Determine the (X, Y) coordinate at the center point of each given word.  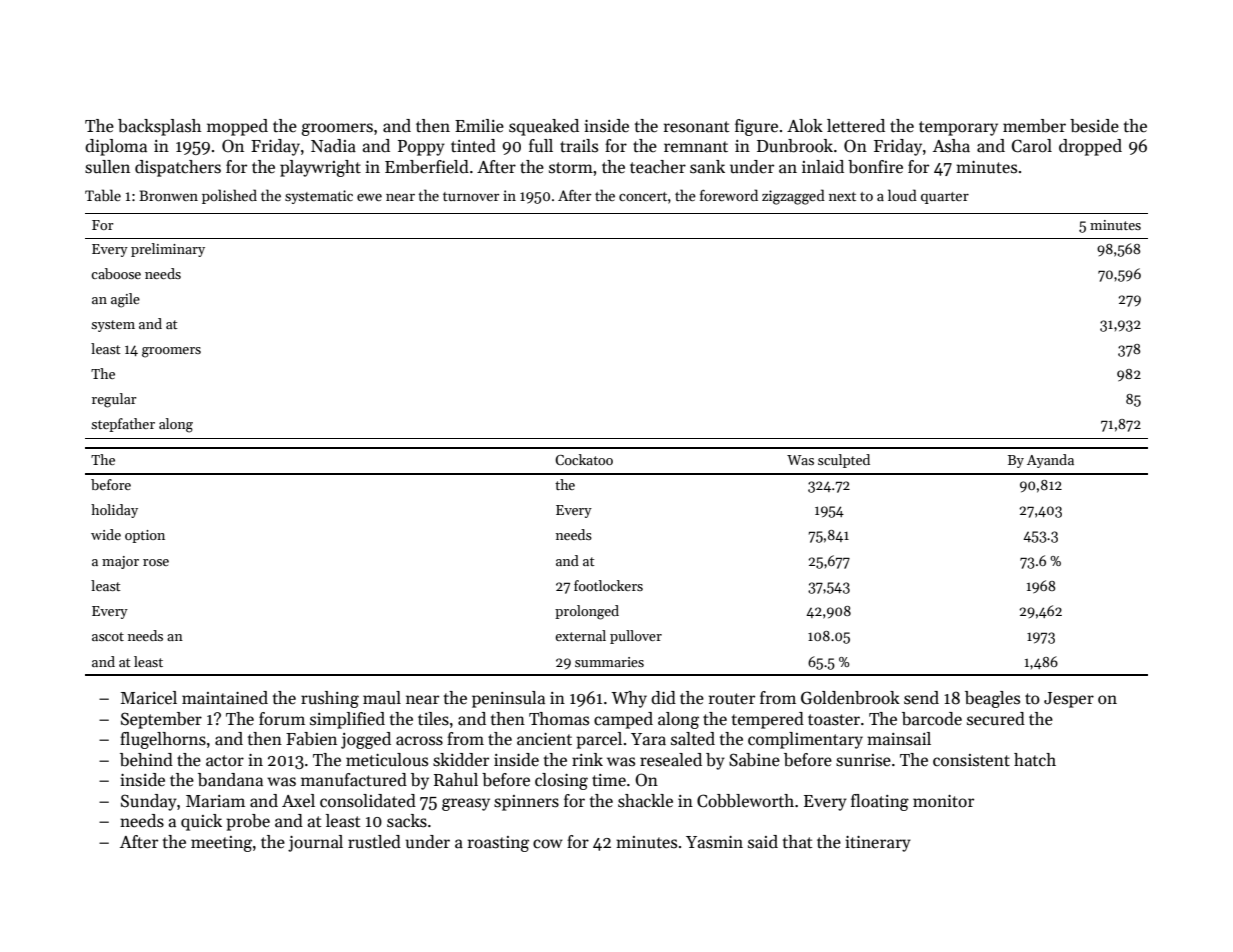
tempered (768, 720)
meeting (221, 844)
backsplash (159, 127)
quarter (945, 198)
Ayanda (1050, 461)
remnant (696, 147)
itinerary (878, 844)
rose (156, 562)
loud (902, 195)
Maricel (149, 698)
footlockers (608, 585)
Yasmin (714, 842)
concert (643, 196)
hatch (1035, 760)
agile (125, 300)
